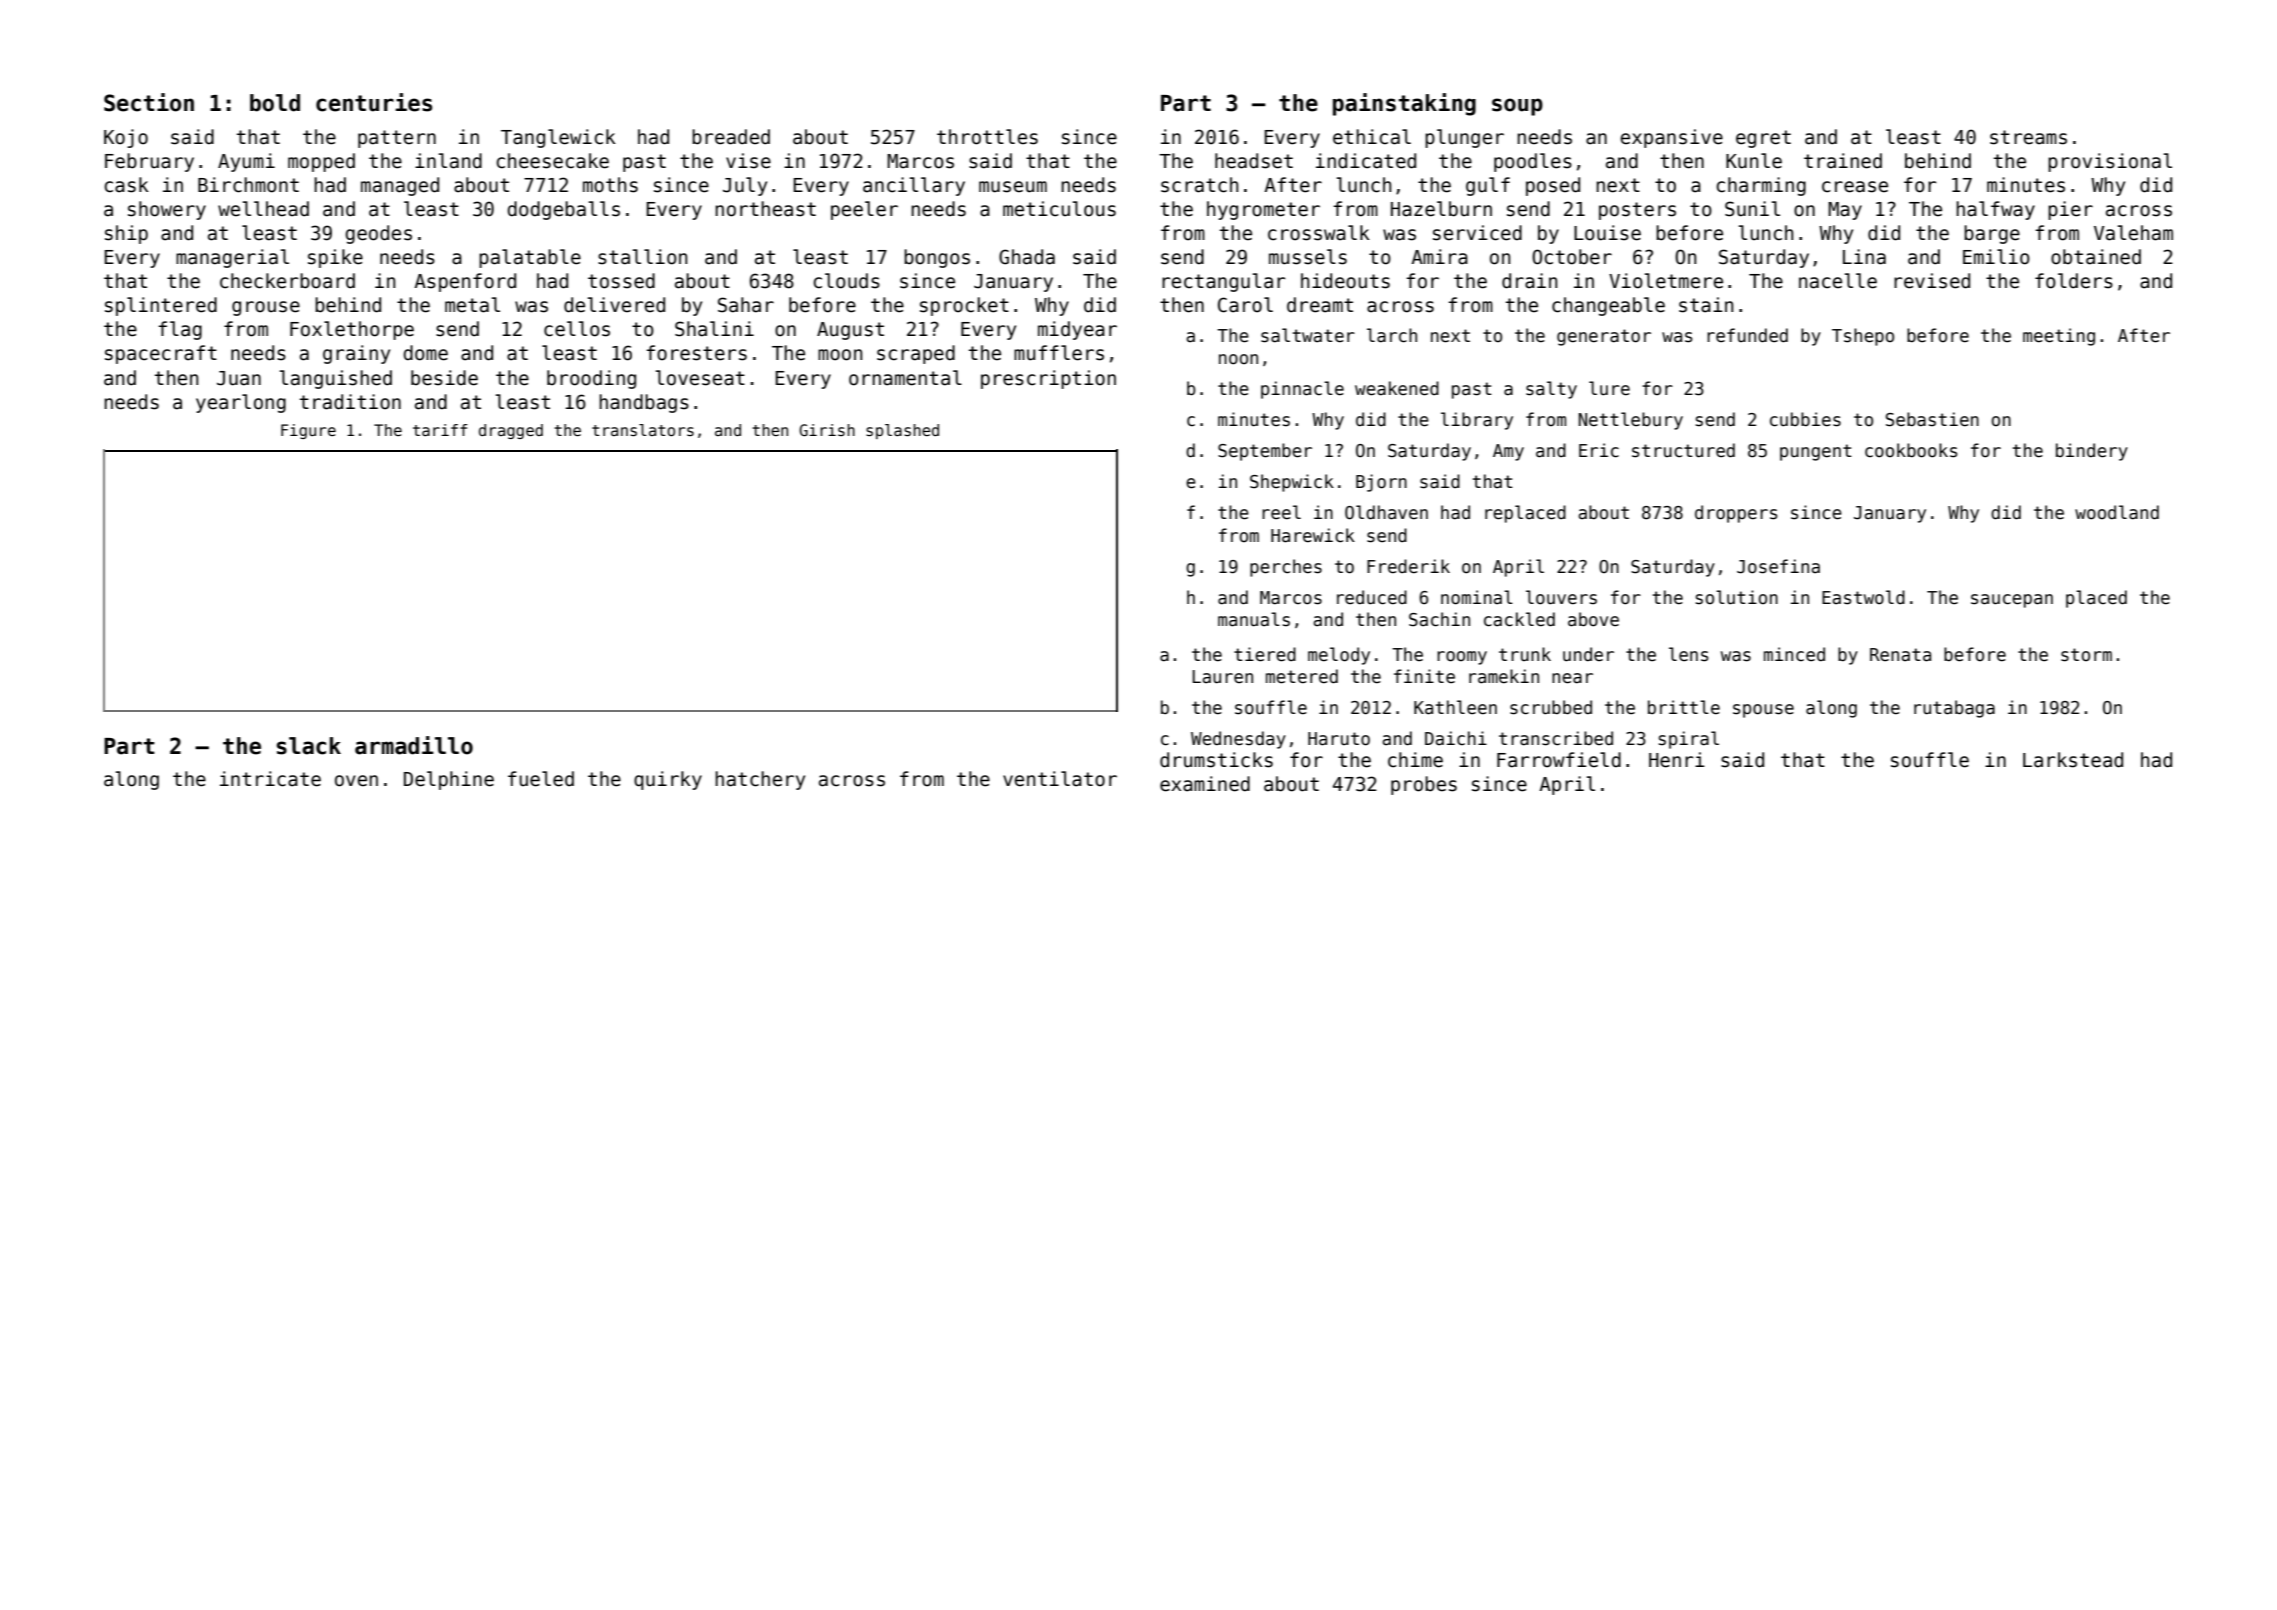 The width and height of the screenshot is (2277, 1610). I want to click on intricate, so click(270, 779).
